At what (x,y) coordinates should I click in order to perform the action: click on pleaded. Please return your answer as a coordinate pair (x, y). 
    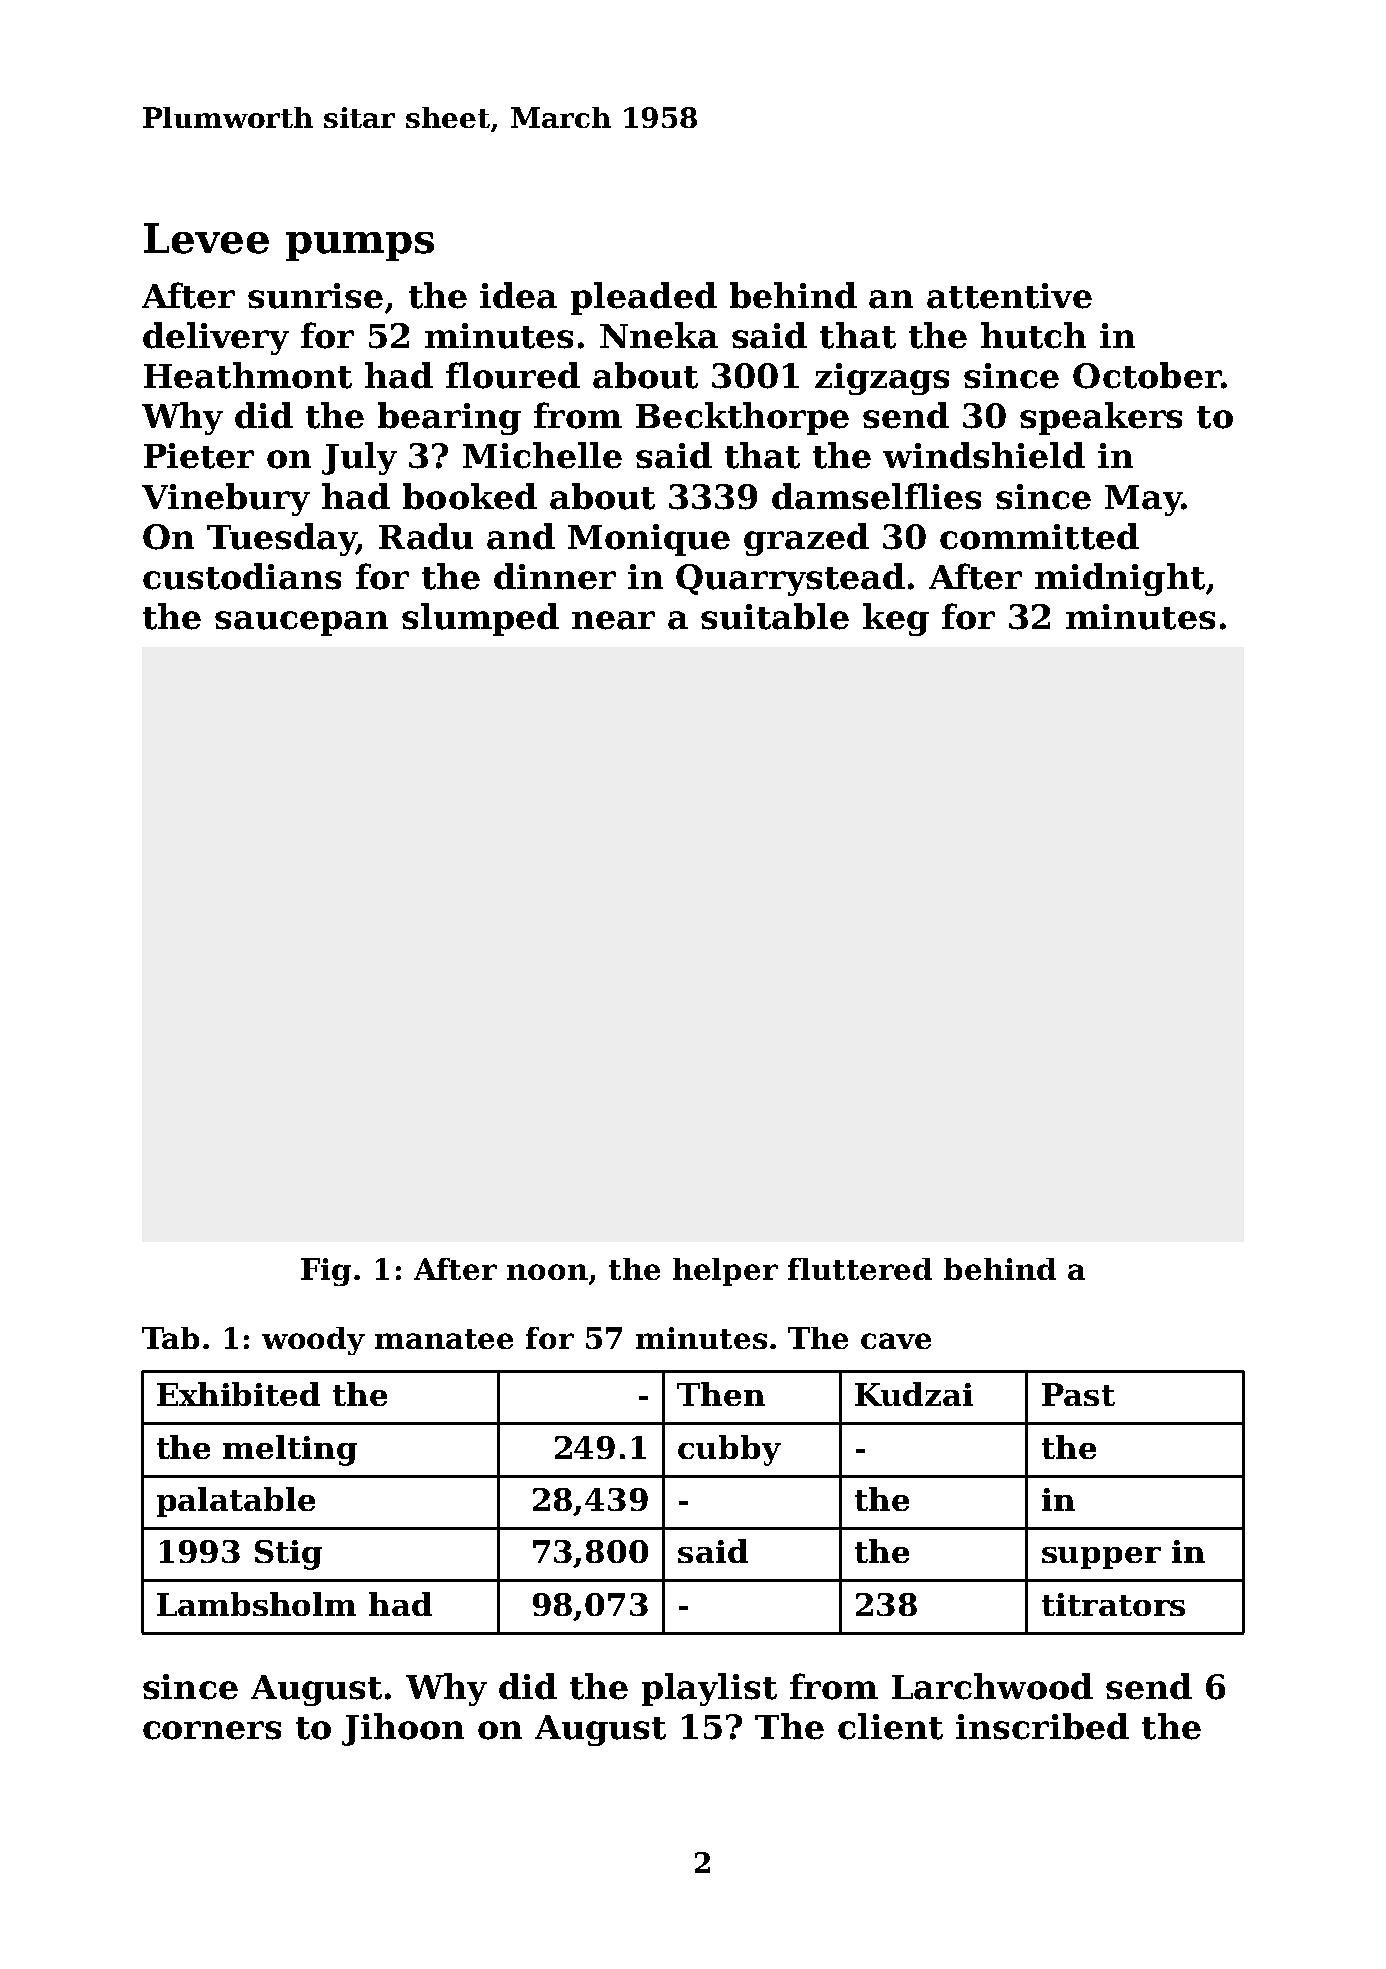
    Looking at the image, I should click on (644, 298).
